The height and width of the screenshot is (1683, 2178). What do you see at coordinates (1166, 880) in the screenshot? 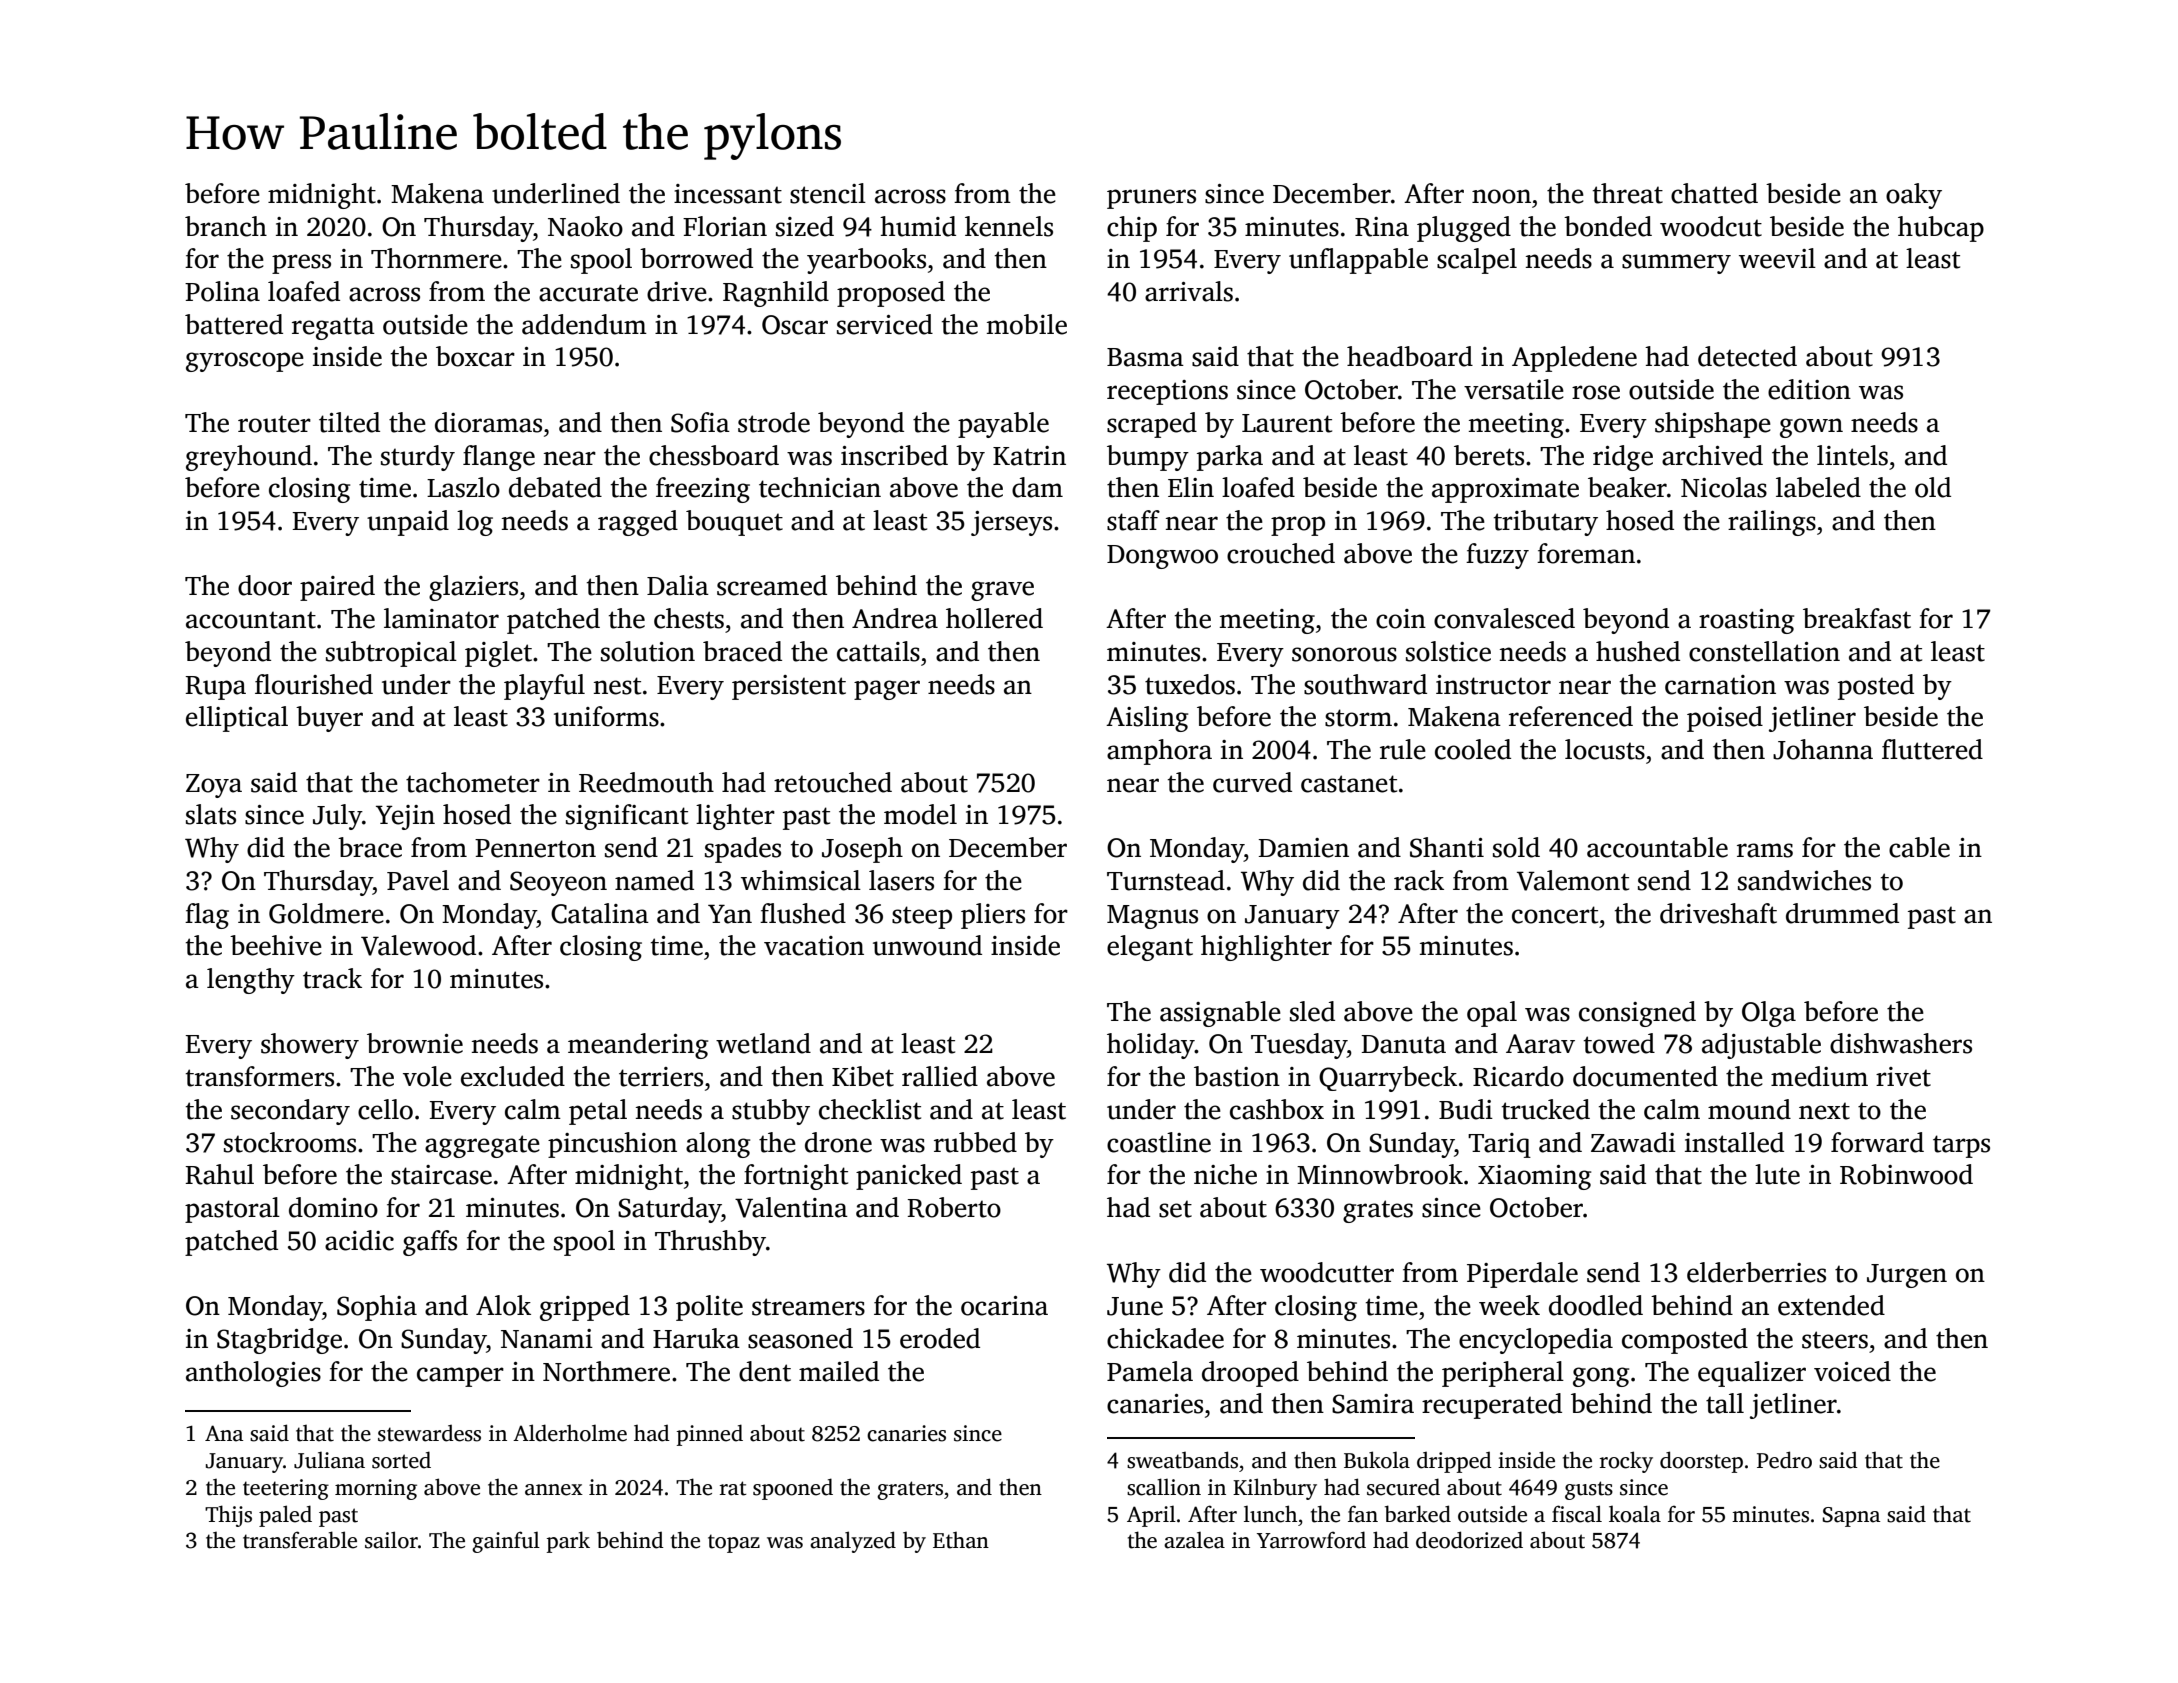
I see `Turnstead` at bounding box center [1166, 880].
